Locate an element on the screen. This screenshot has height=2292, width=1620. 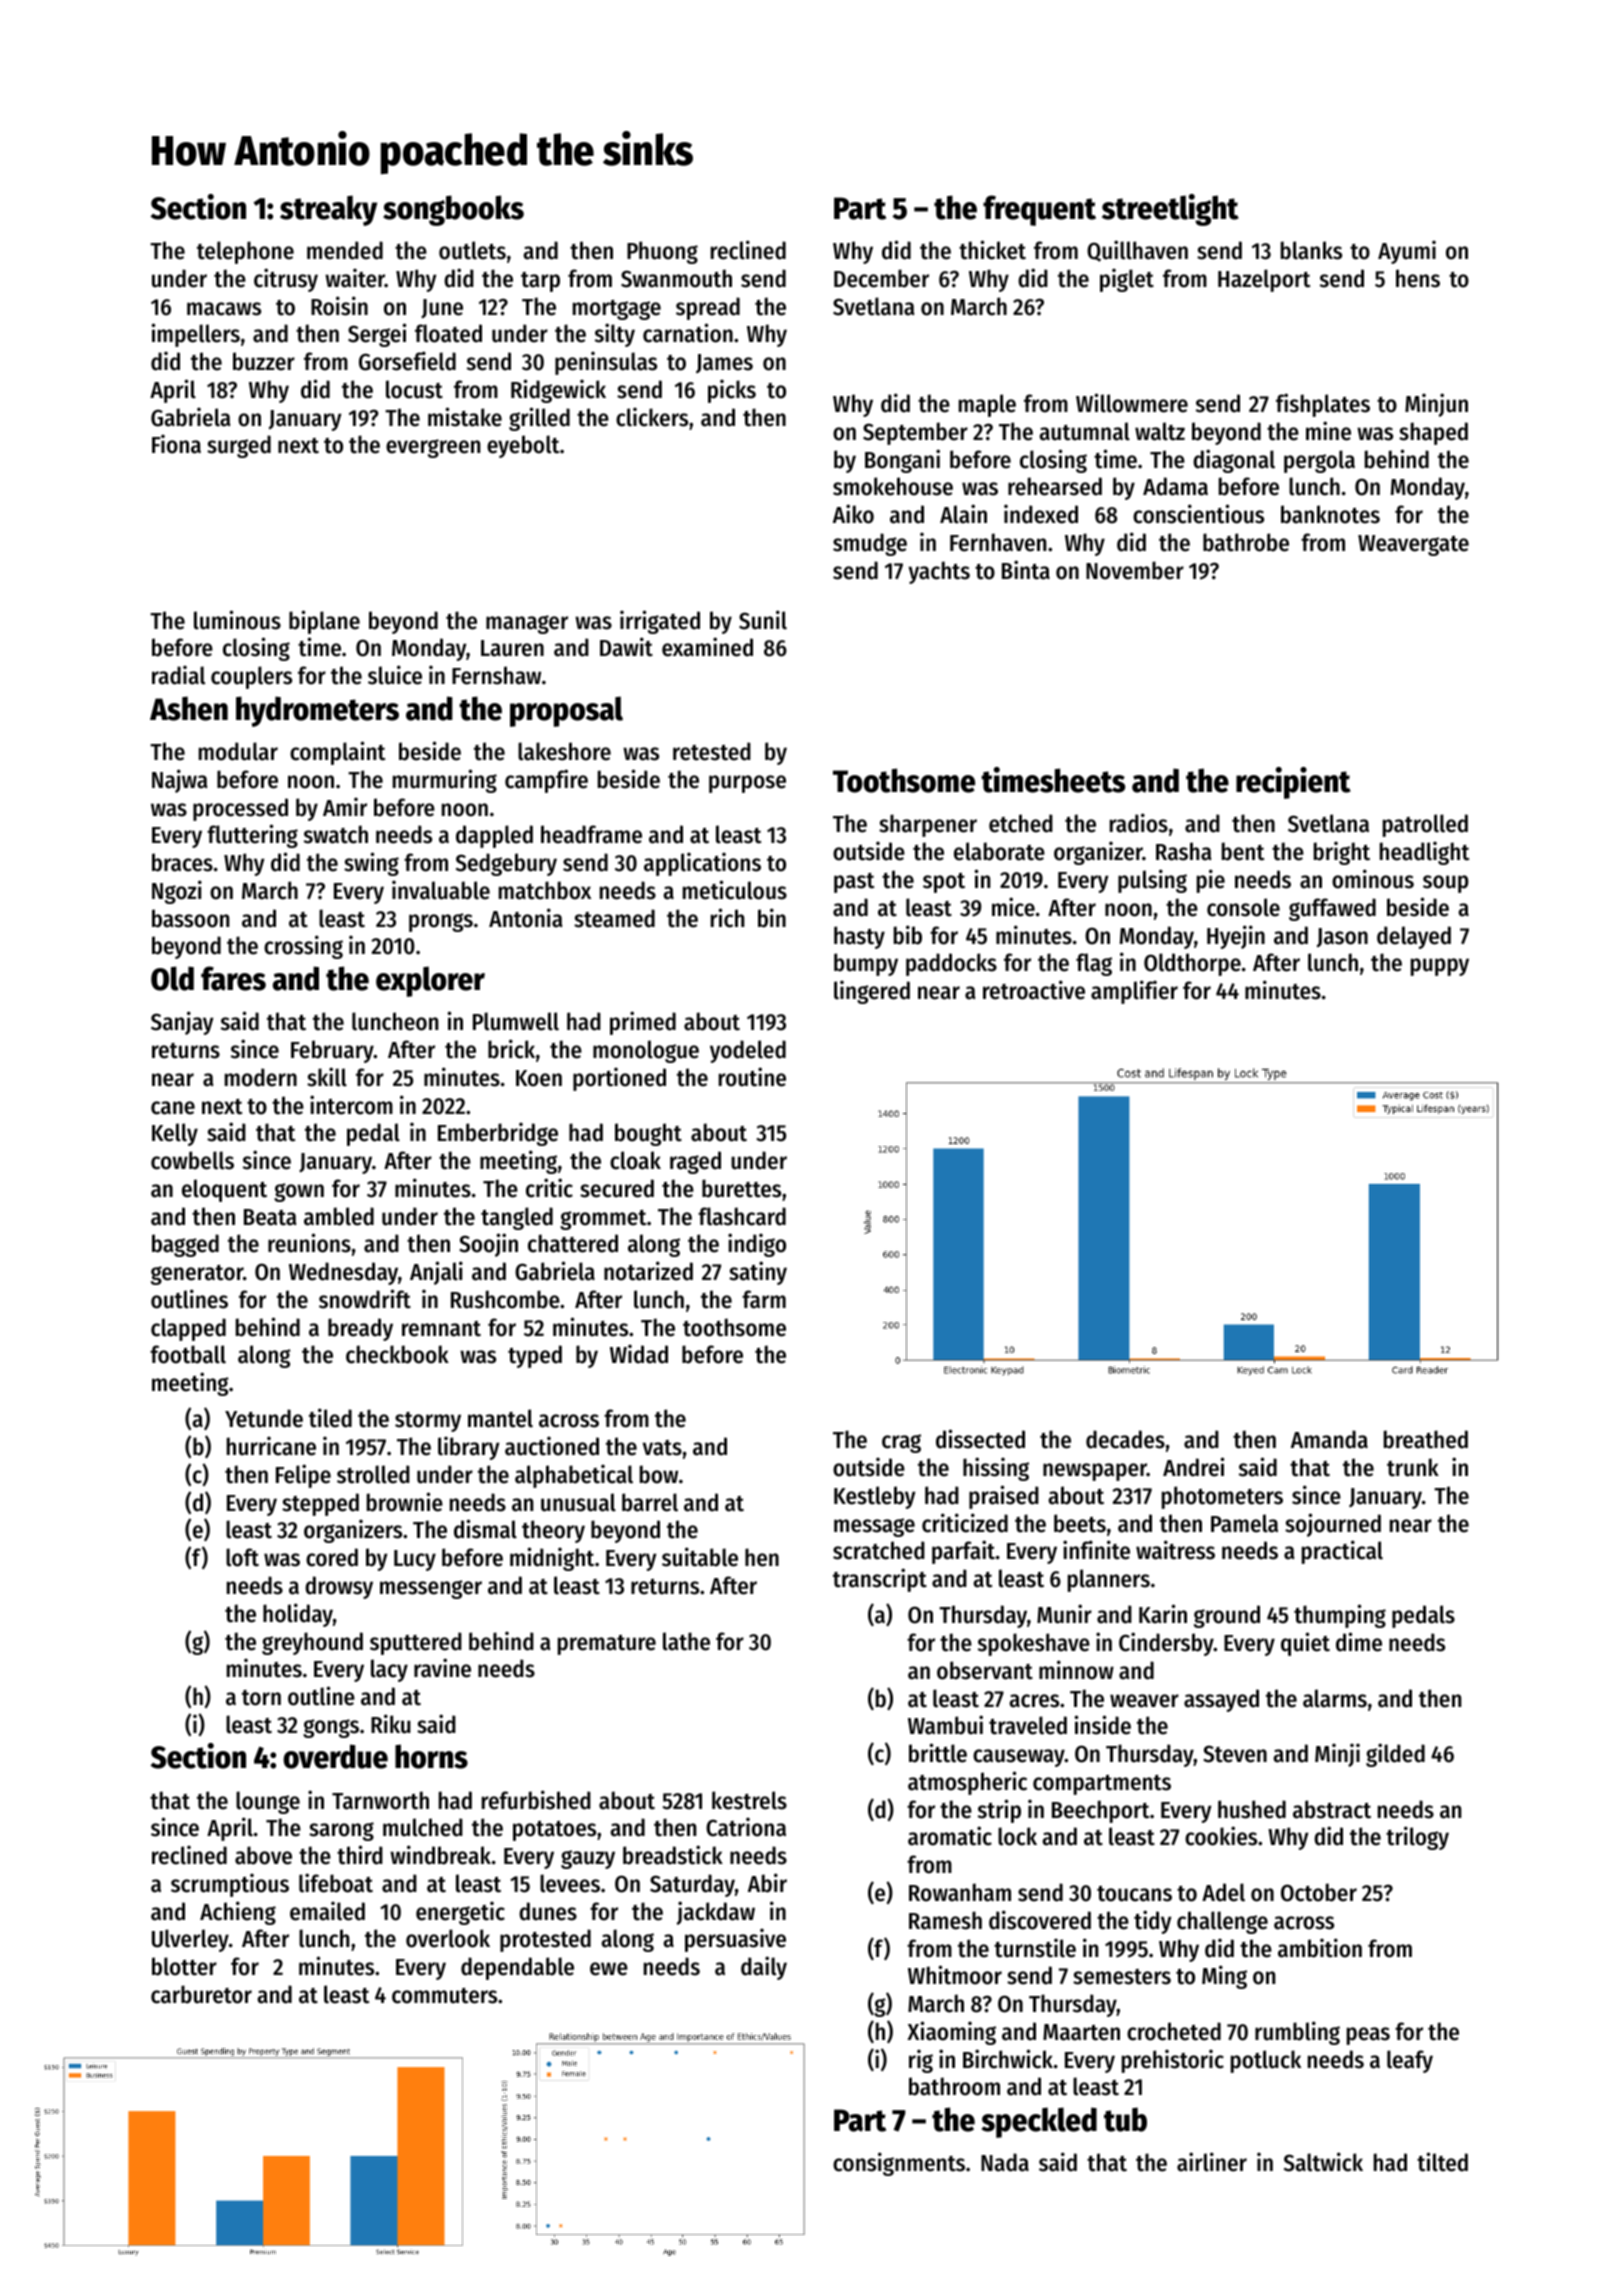
hissing is located at coordinates (996, 1469).
